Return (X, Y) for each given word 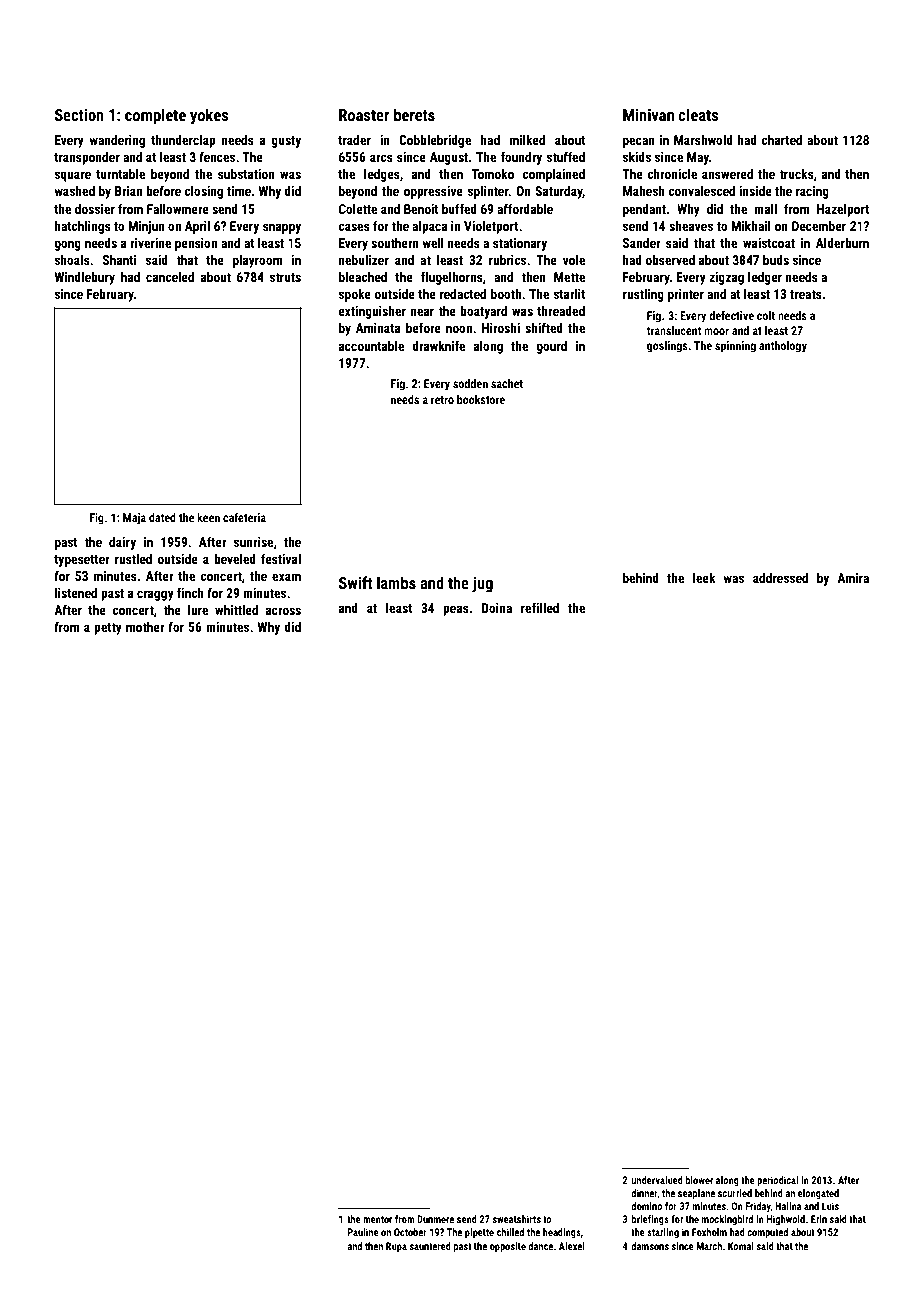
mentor (378, 1219)
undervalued (657, 1180)
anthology (783, 347)
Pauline (363, 1232)
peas (456, 610)
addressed (780, 578)
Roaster (364, 115)
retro (442, 400)
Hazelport (843, 210)
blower (700, 1180)
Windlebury (84, 278)
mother (145, 627)
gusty (286, 142)
